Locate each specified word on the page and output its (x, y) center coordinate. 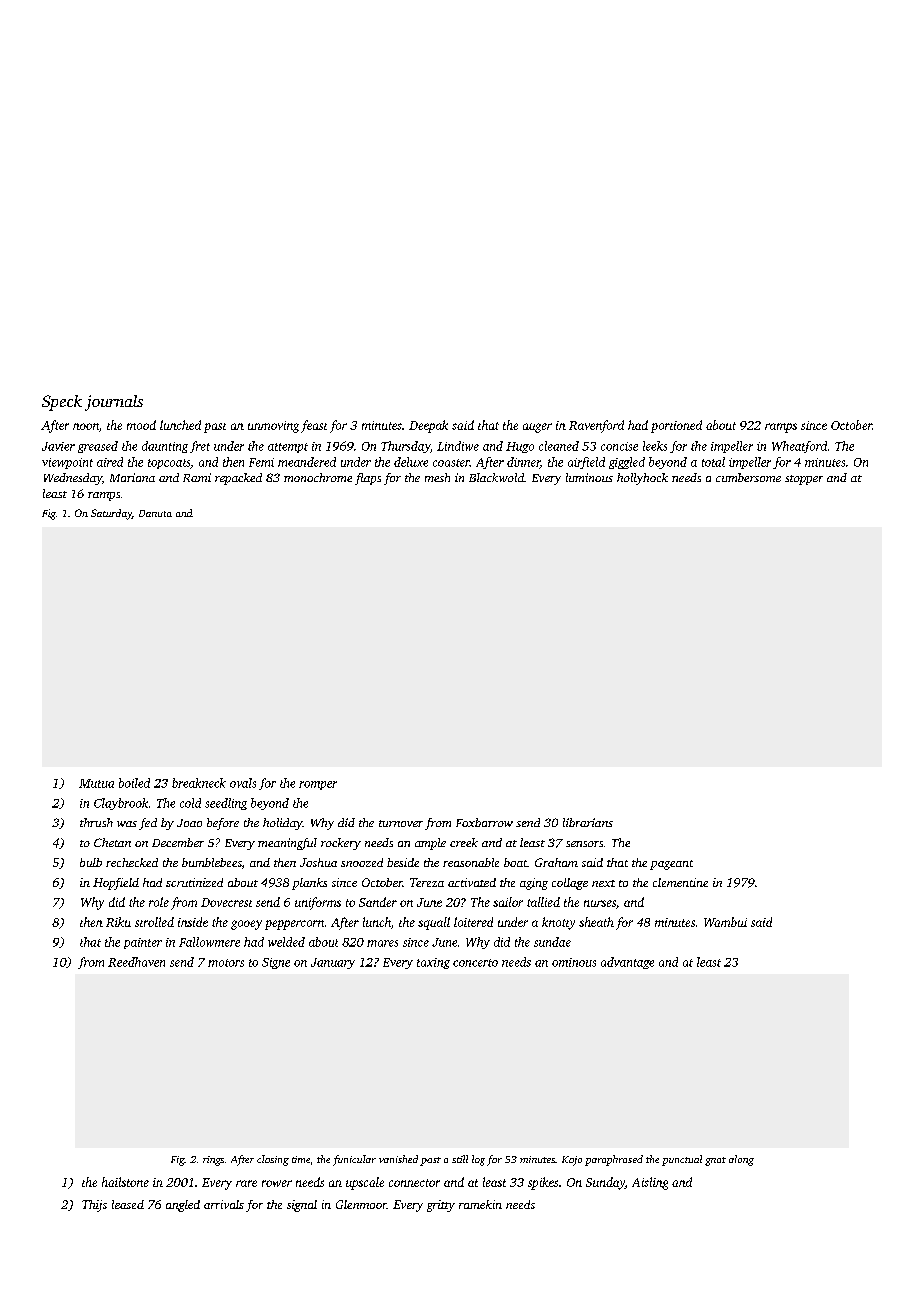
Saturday (111, 514)
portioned (676, 426)
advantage (627, 963)
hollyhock (642, 479)
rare (246, 1183)
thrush (96, 822)
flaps (368, 479)
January (333, 963)
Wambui (725, 922)
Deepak (428, 426)
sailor (508, 902)
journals (114, 403)
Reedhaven (136, 962)
